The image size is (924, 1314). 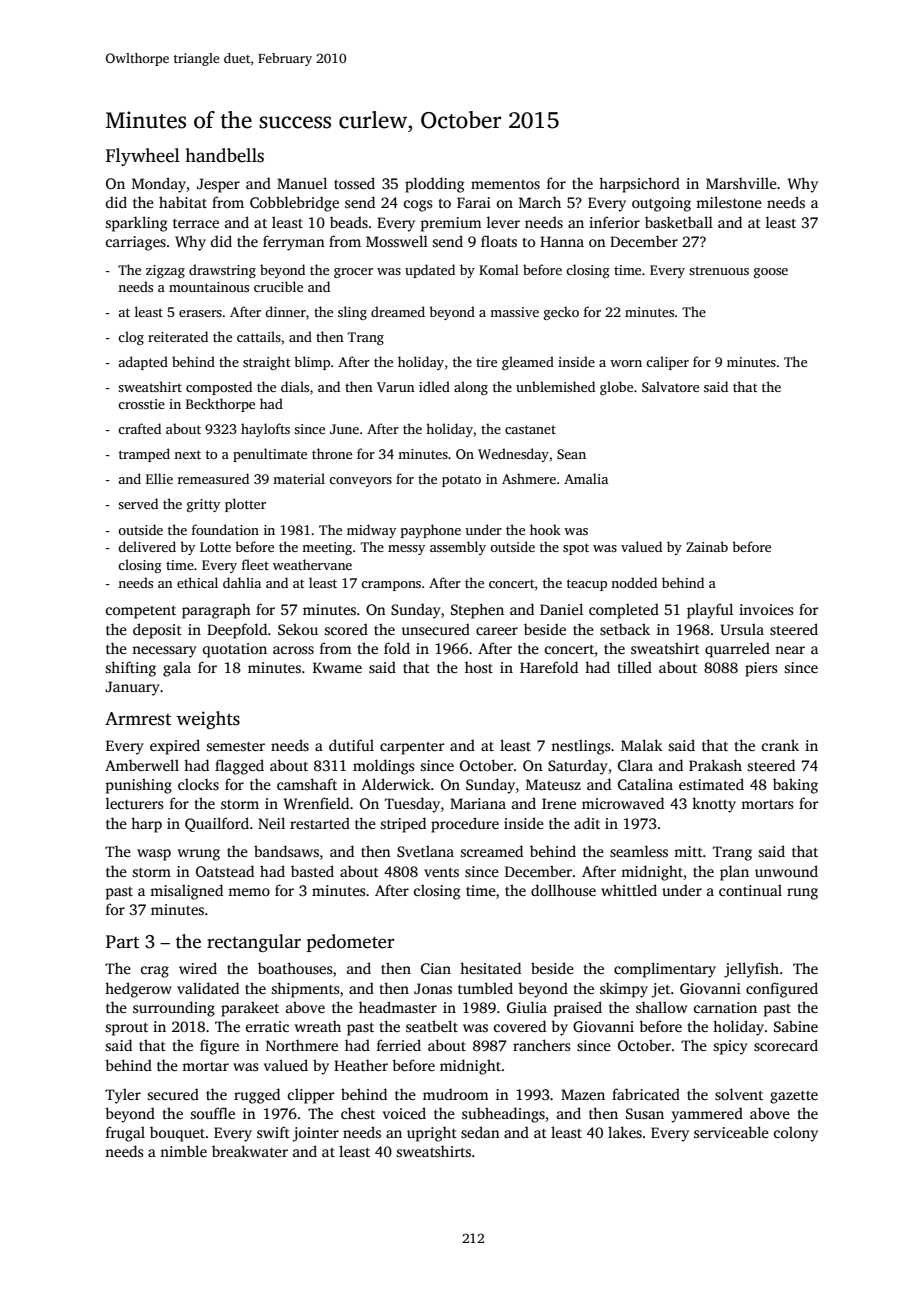 I want to click on erratic, so click(x=267, y=1026).
